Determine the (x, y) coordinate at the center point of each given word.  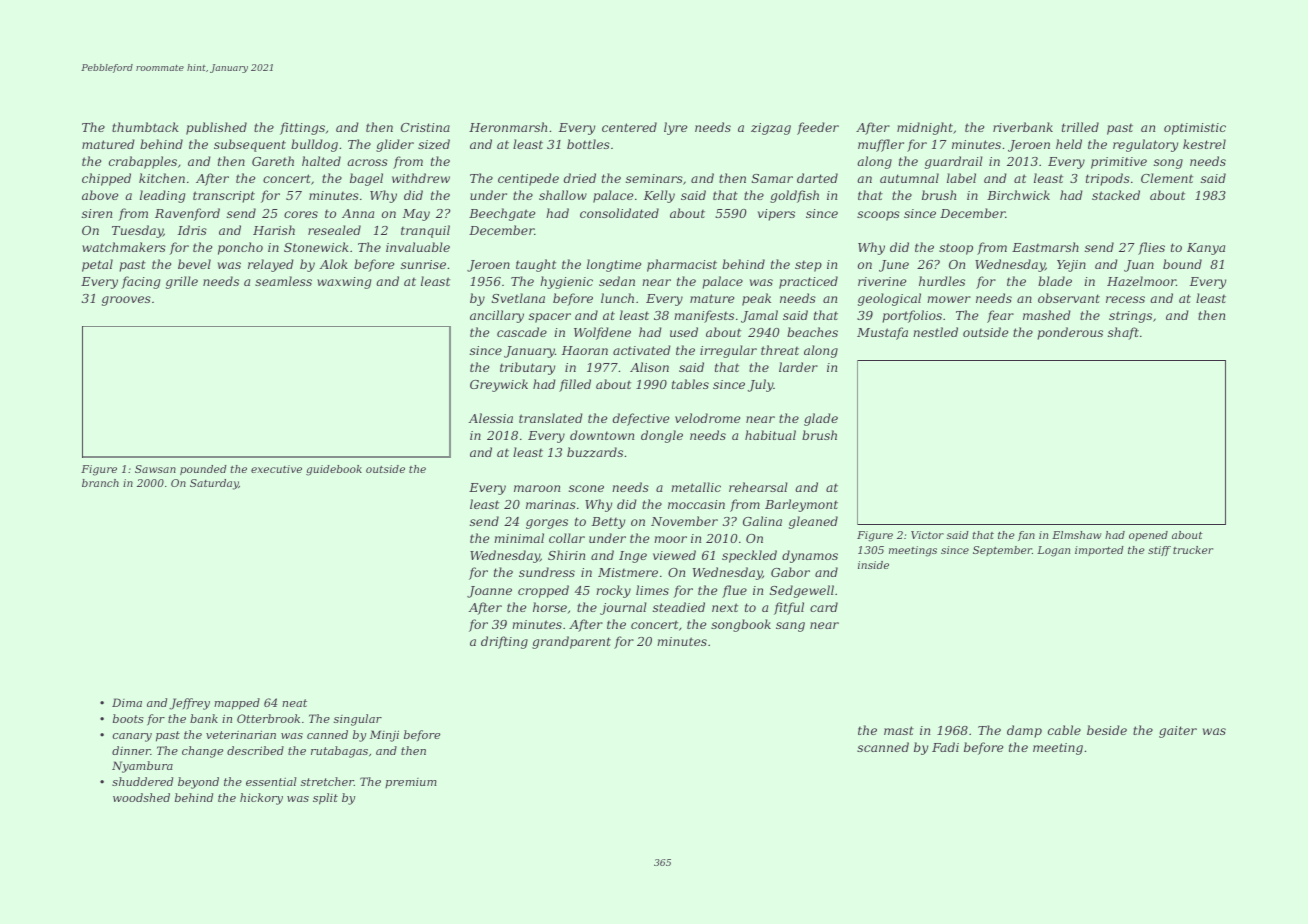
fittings (302, 128)
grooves (126, 301)
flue (734, 591)
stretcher (327, 781)
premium (411, 783)
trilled (1080, 127)
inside (873, 565)
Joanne (489, 592)
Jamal (759, 316)
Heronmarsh (508, 127)
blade (1055, 281)
